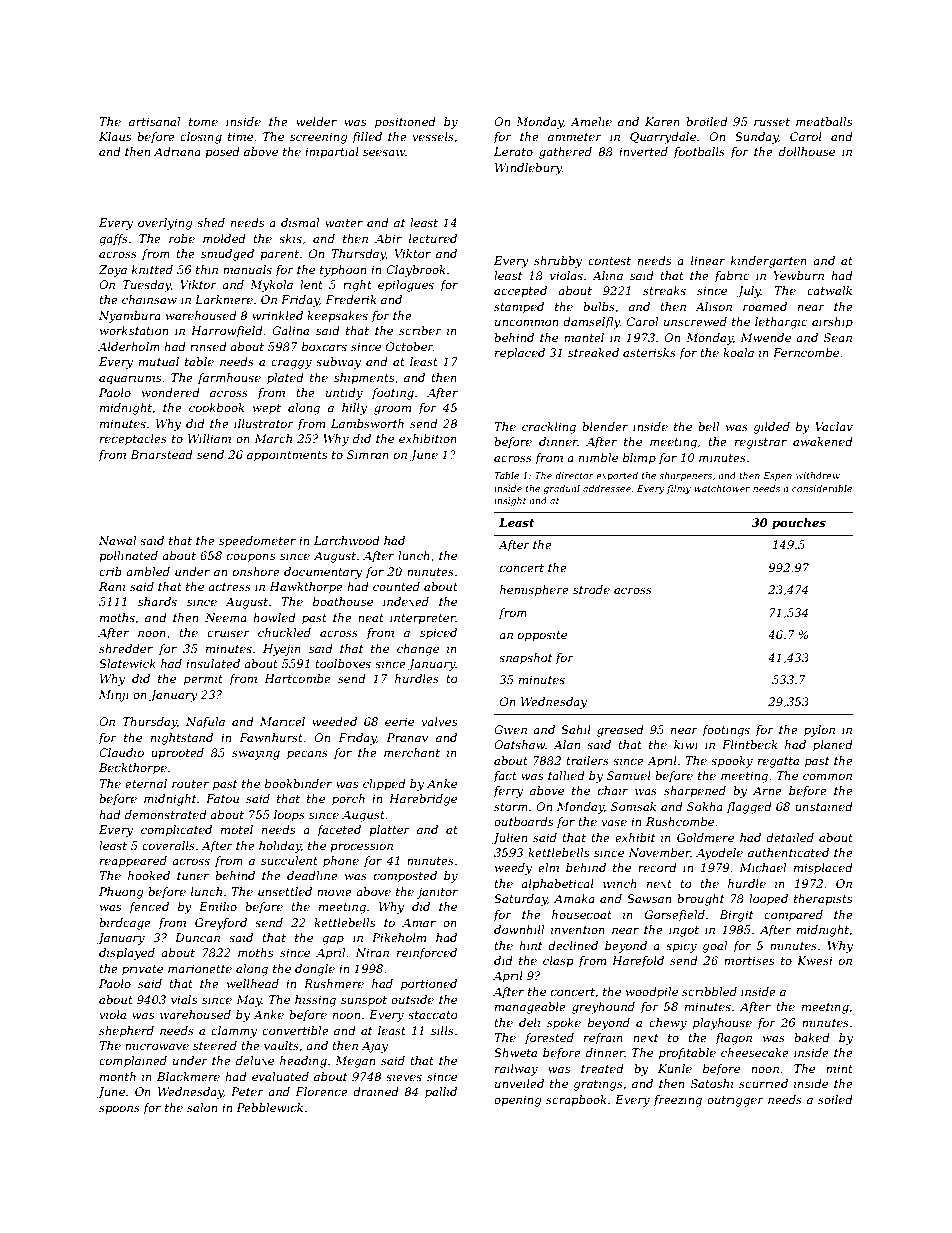  What do you see at coordinates (441, 1093) in the screenshot?
I see `pallid` at bounding box center [441, 1093].
